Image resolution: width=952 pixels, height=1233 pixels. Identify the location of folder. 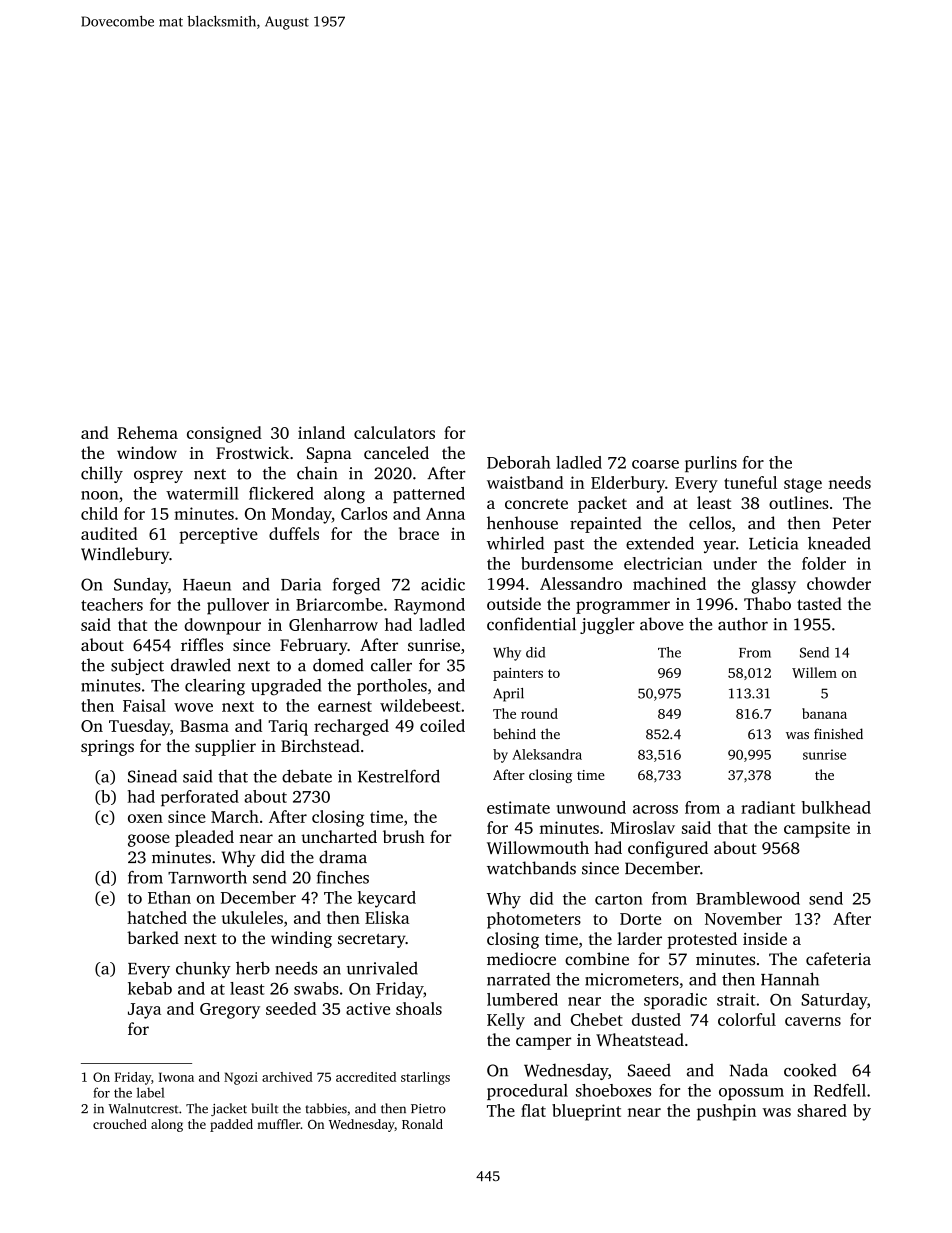
(824, 563).
